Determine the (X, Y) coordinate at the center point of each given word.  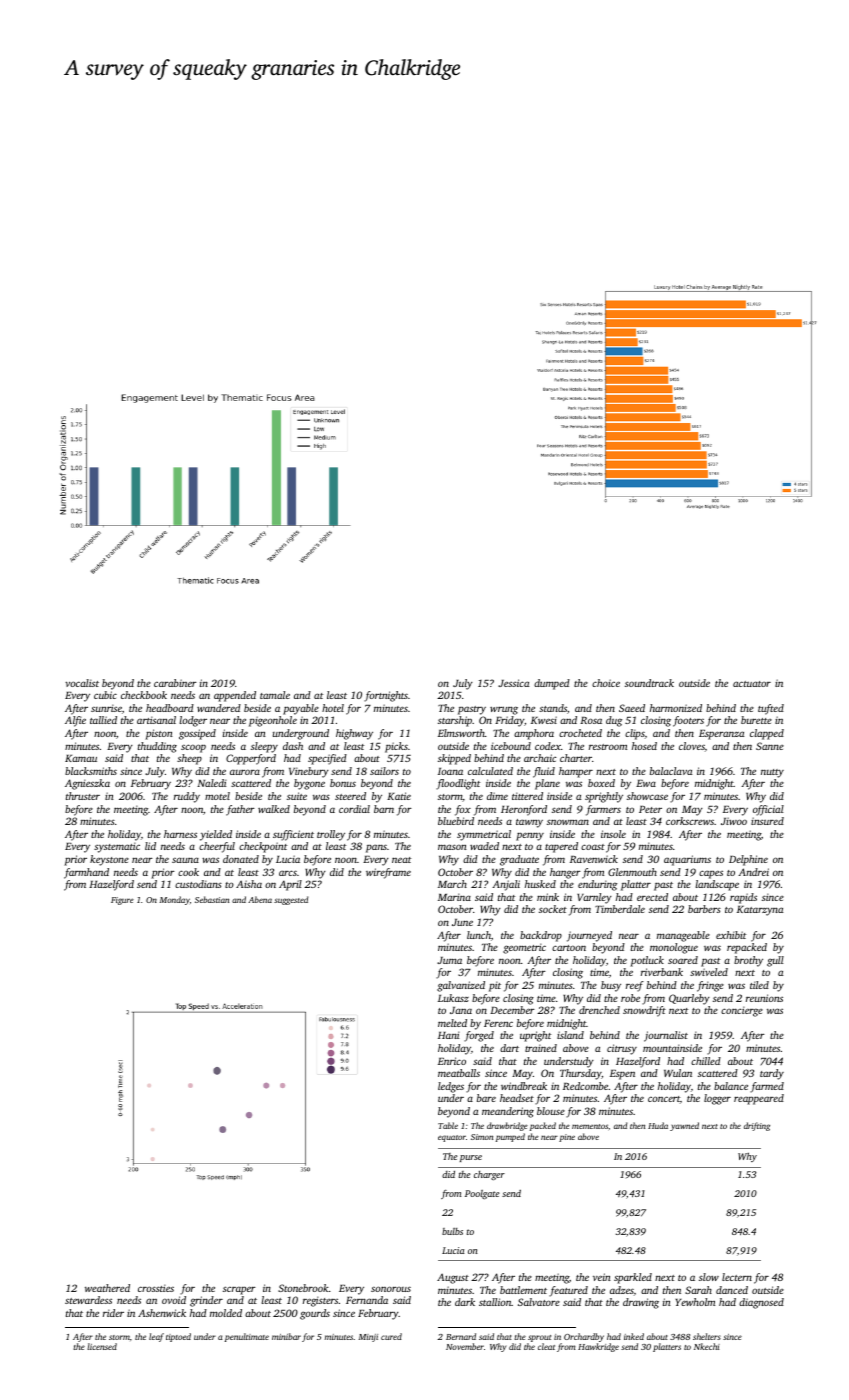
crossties (156, 1288)
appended (235, 696)
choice (606, 683)
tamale (275, 695)
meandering (508, 1112)
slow (709, 1277)
